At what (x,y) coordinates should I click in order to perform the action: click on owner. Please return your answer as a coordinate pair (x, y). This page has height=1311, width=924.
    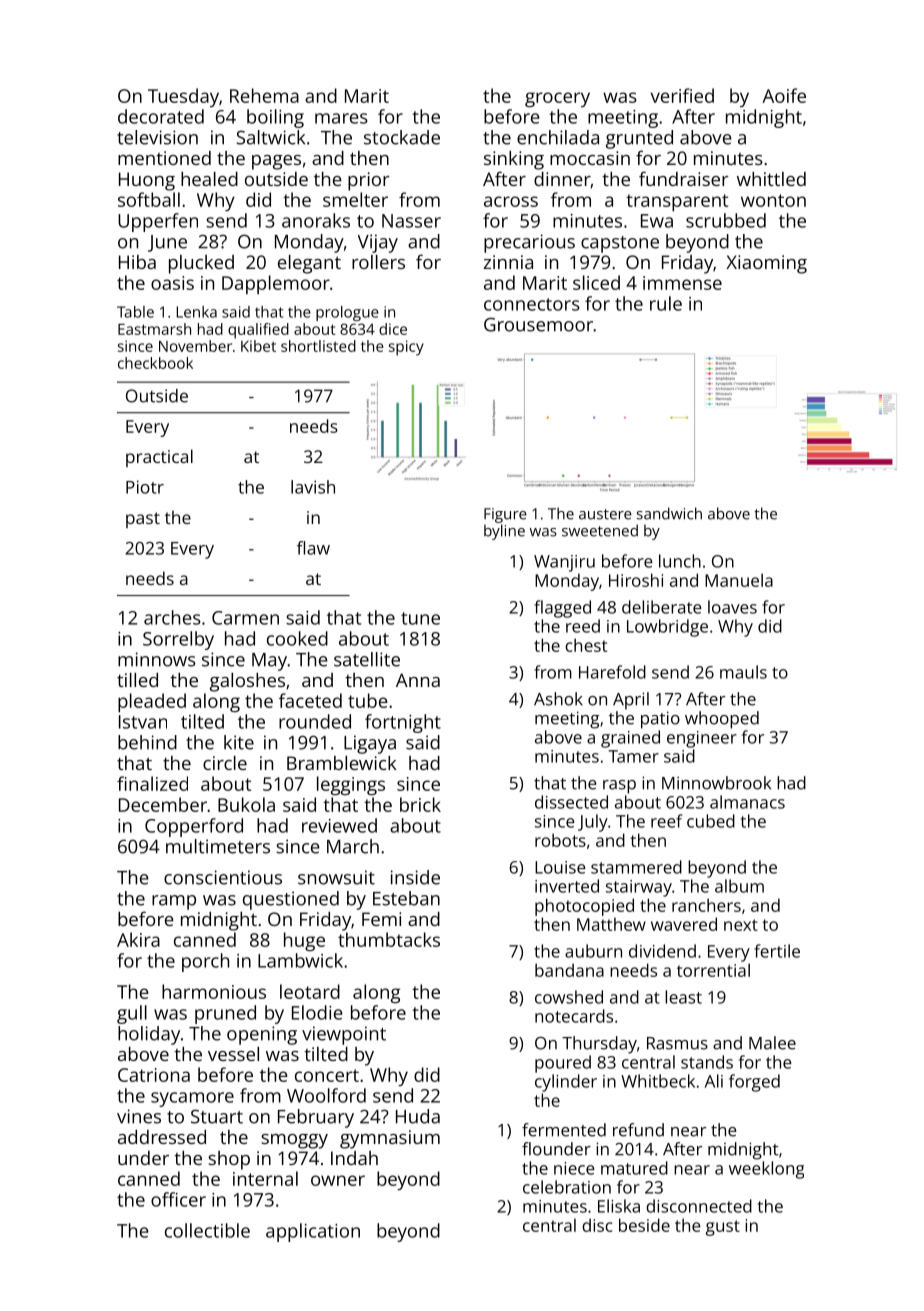
    Looking at the image, I should click on (338, 1180).
